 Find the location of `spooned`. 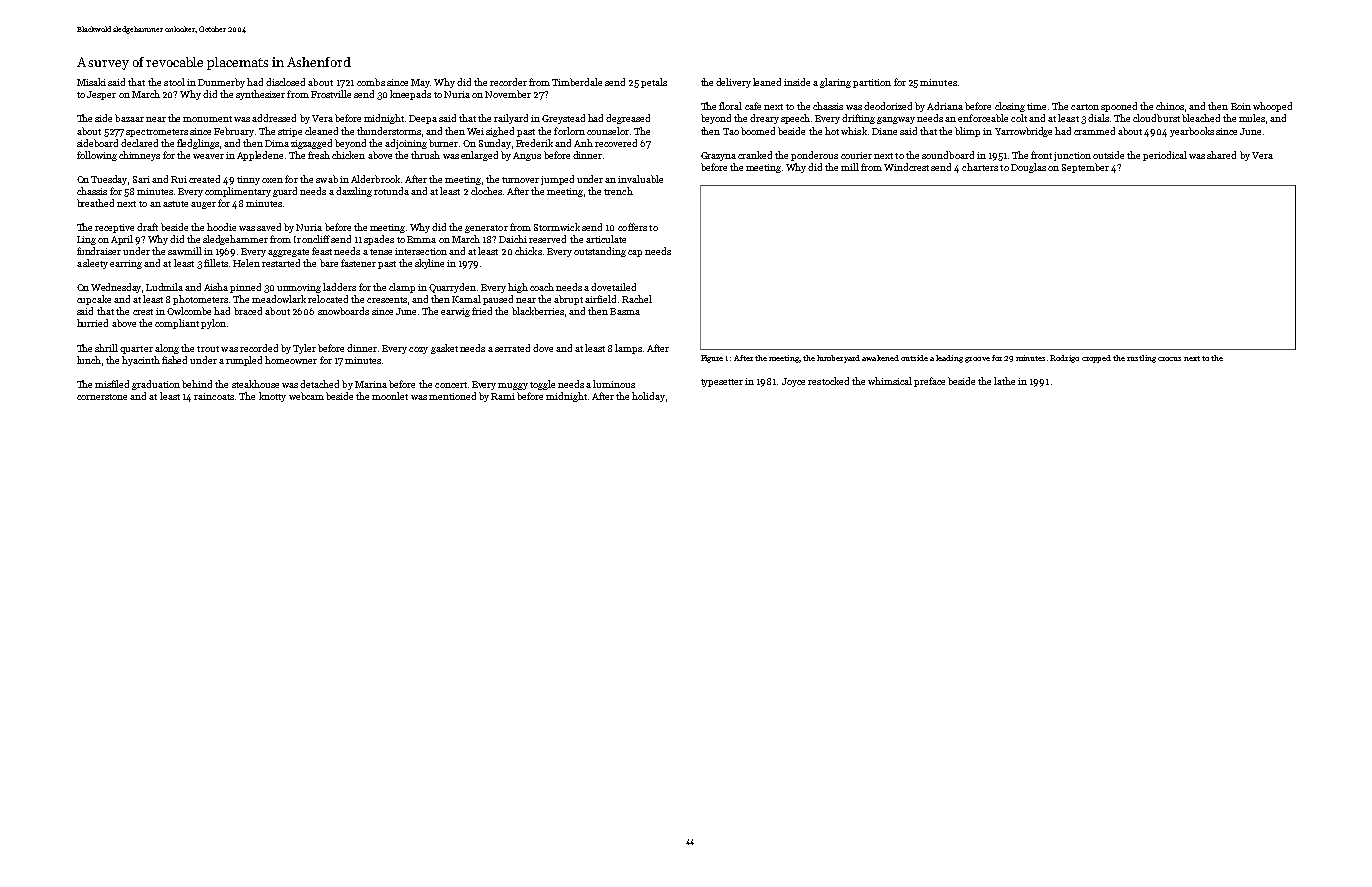

spooned is located at coordinates (1119, 107).
